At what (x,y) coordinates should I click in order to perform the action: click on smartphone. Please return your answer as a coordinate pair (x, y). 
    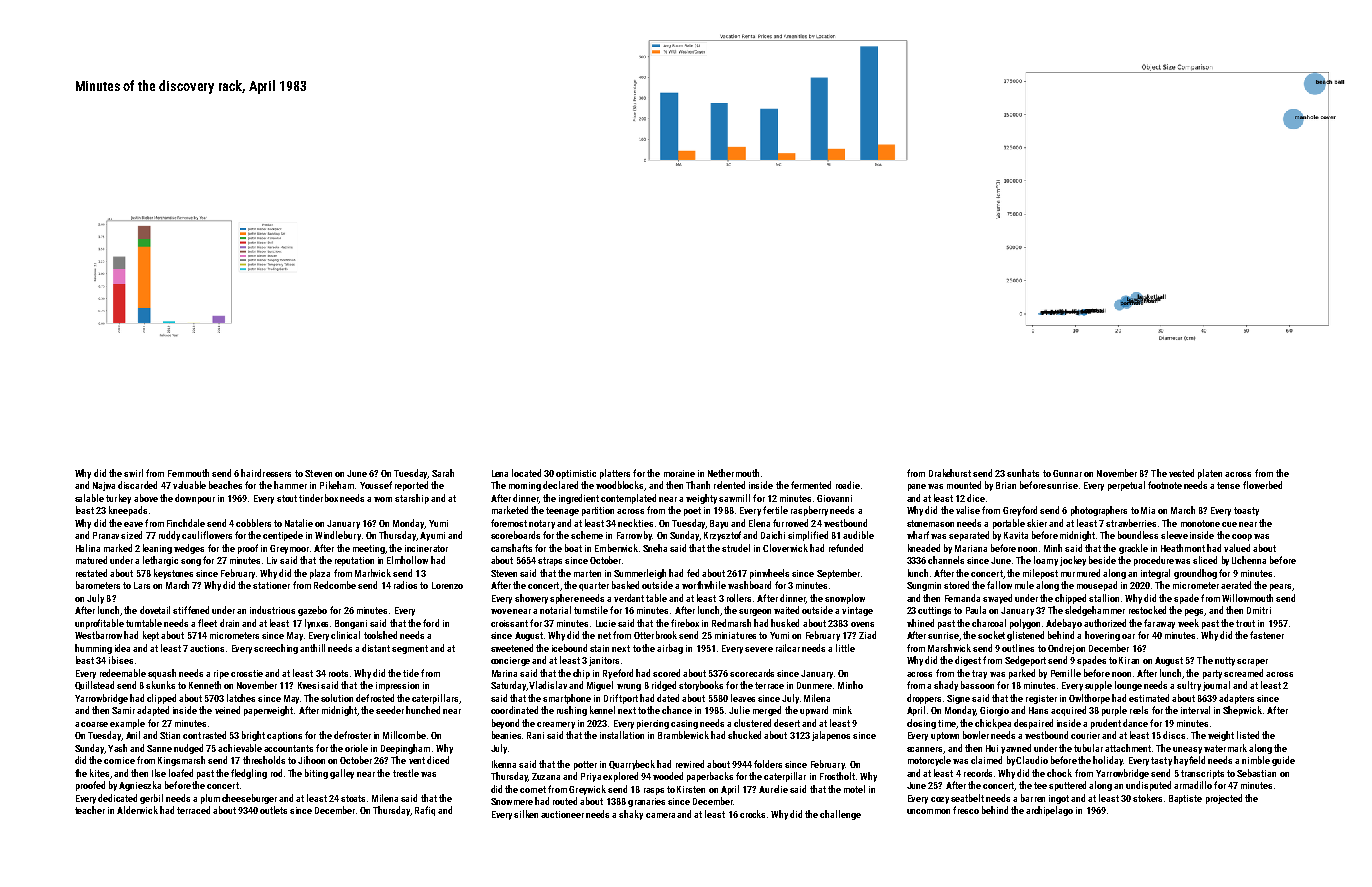
    Looking at the image, I should click on (567, 699).
